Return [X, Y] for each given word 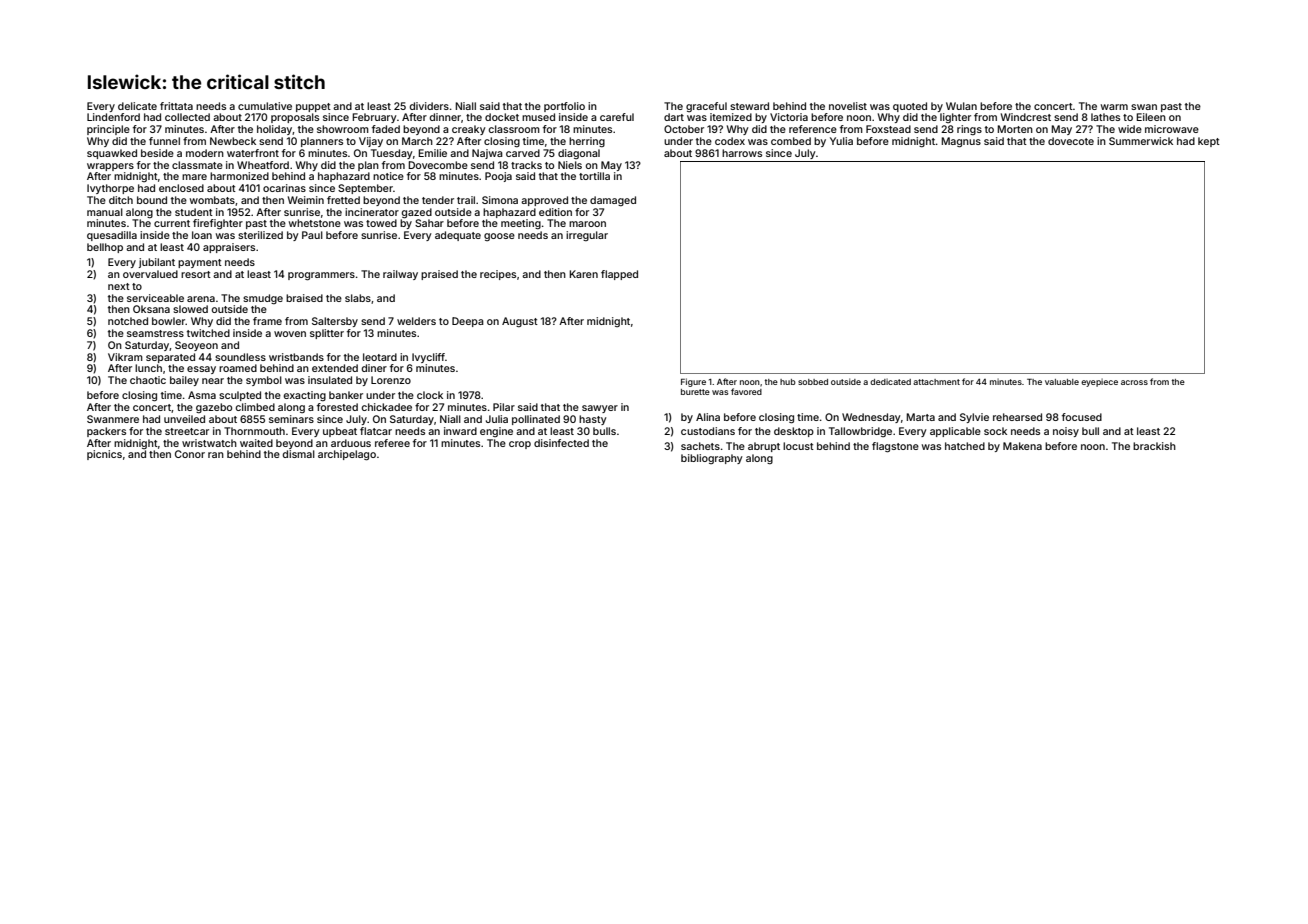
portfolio [564, 107]
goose [499, 237]
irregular [587, 236]
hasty [593, 420]
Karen [583, 274]
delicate [137, 106]
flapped [619, 275]
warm [1114, 107]
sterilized [260, 235]
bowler [169, 321]
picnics [104, 455]
